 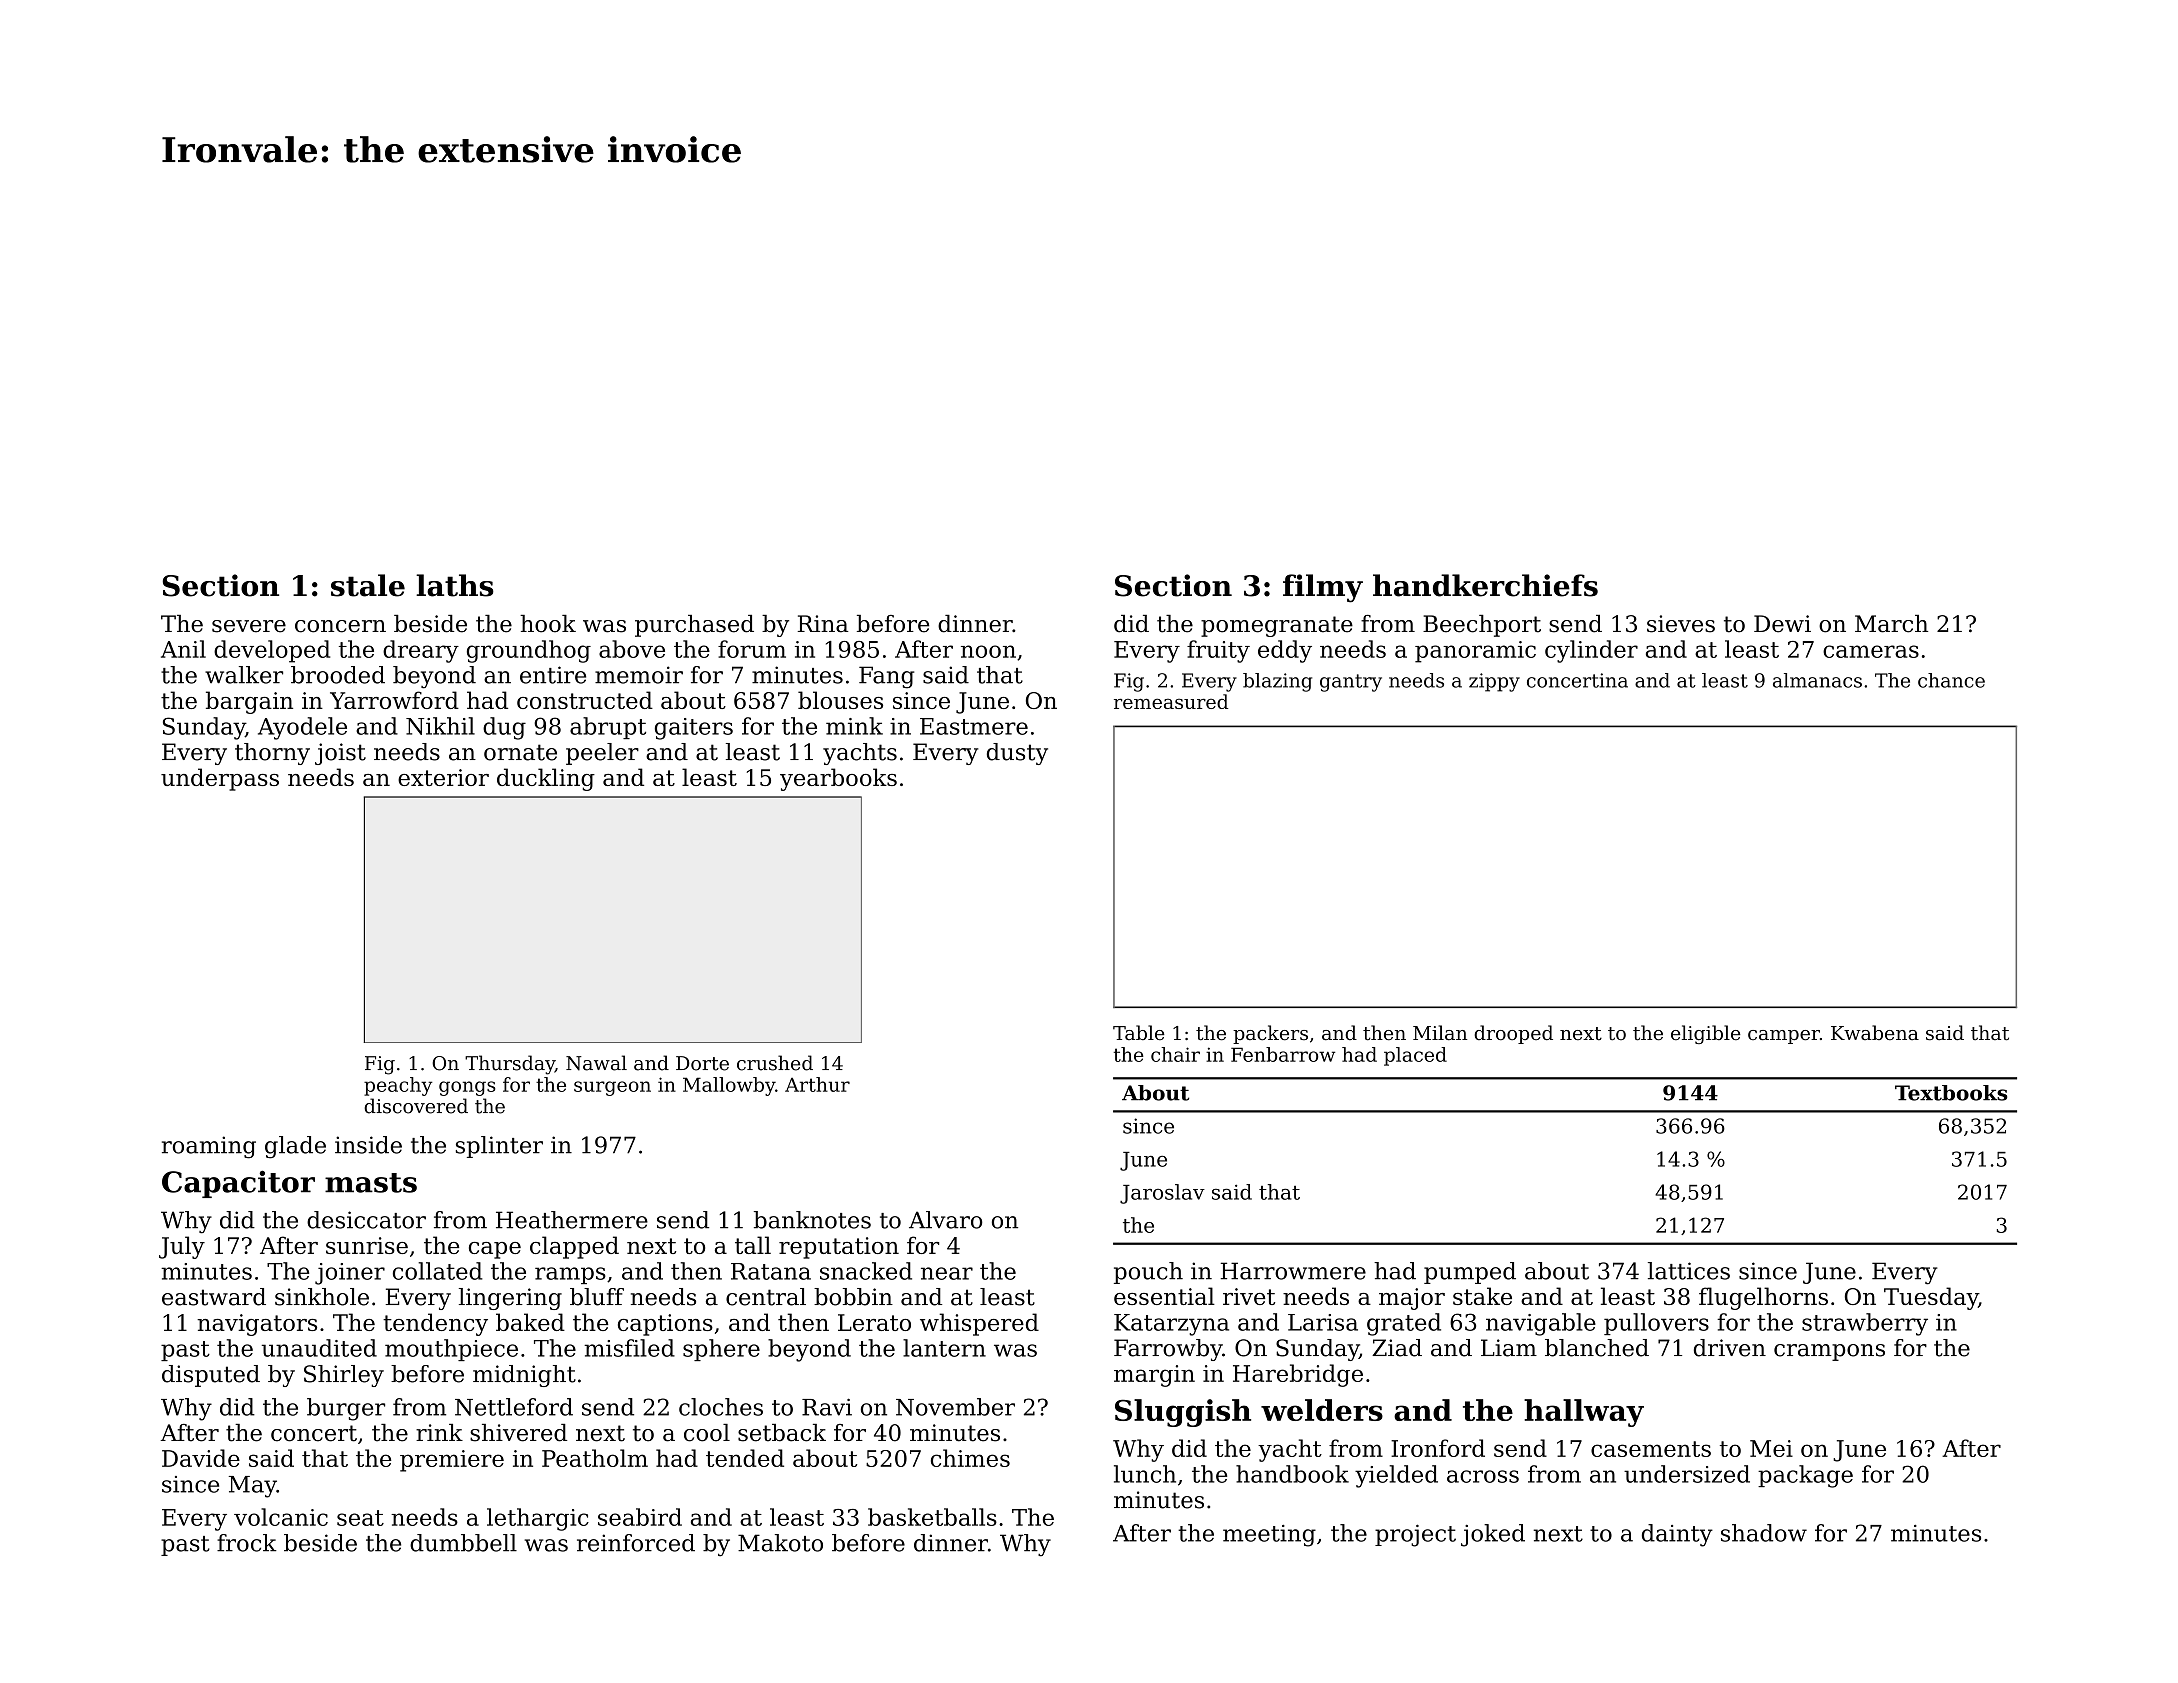 I want to click on Kwabena, so click(x=1875, y=1032).
